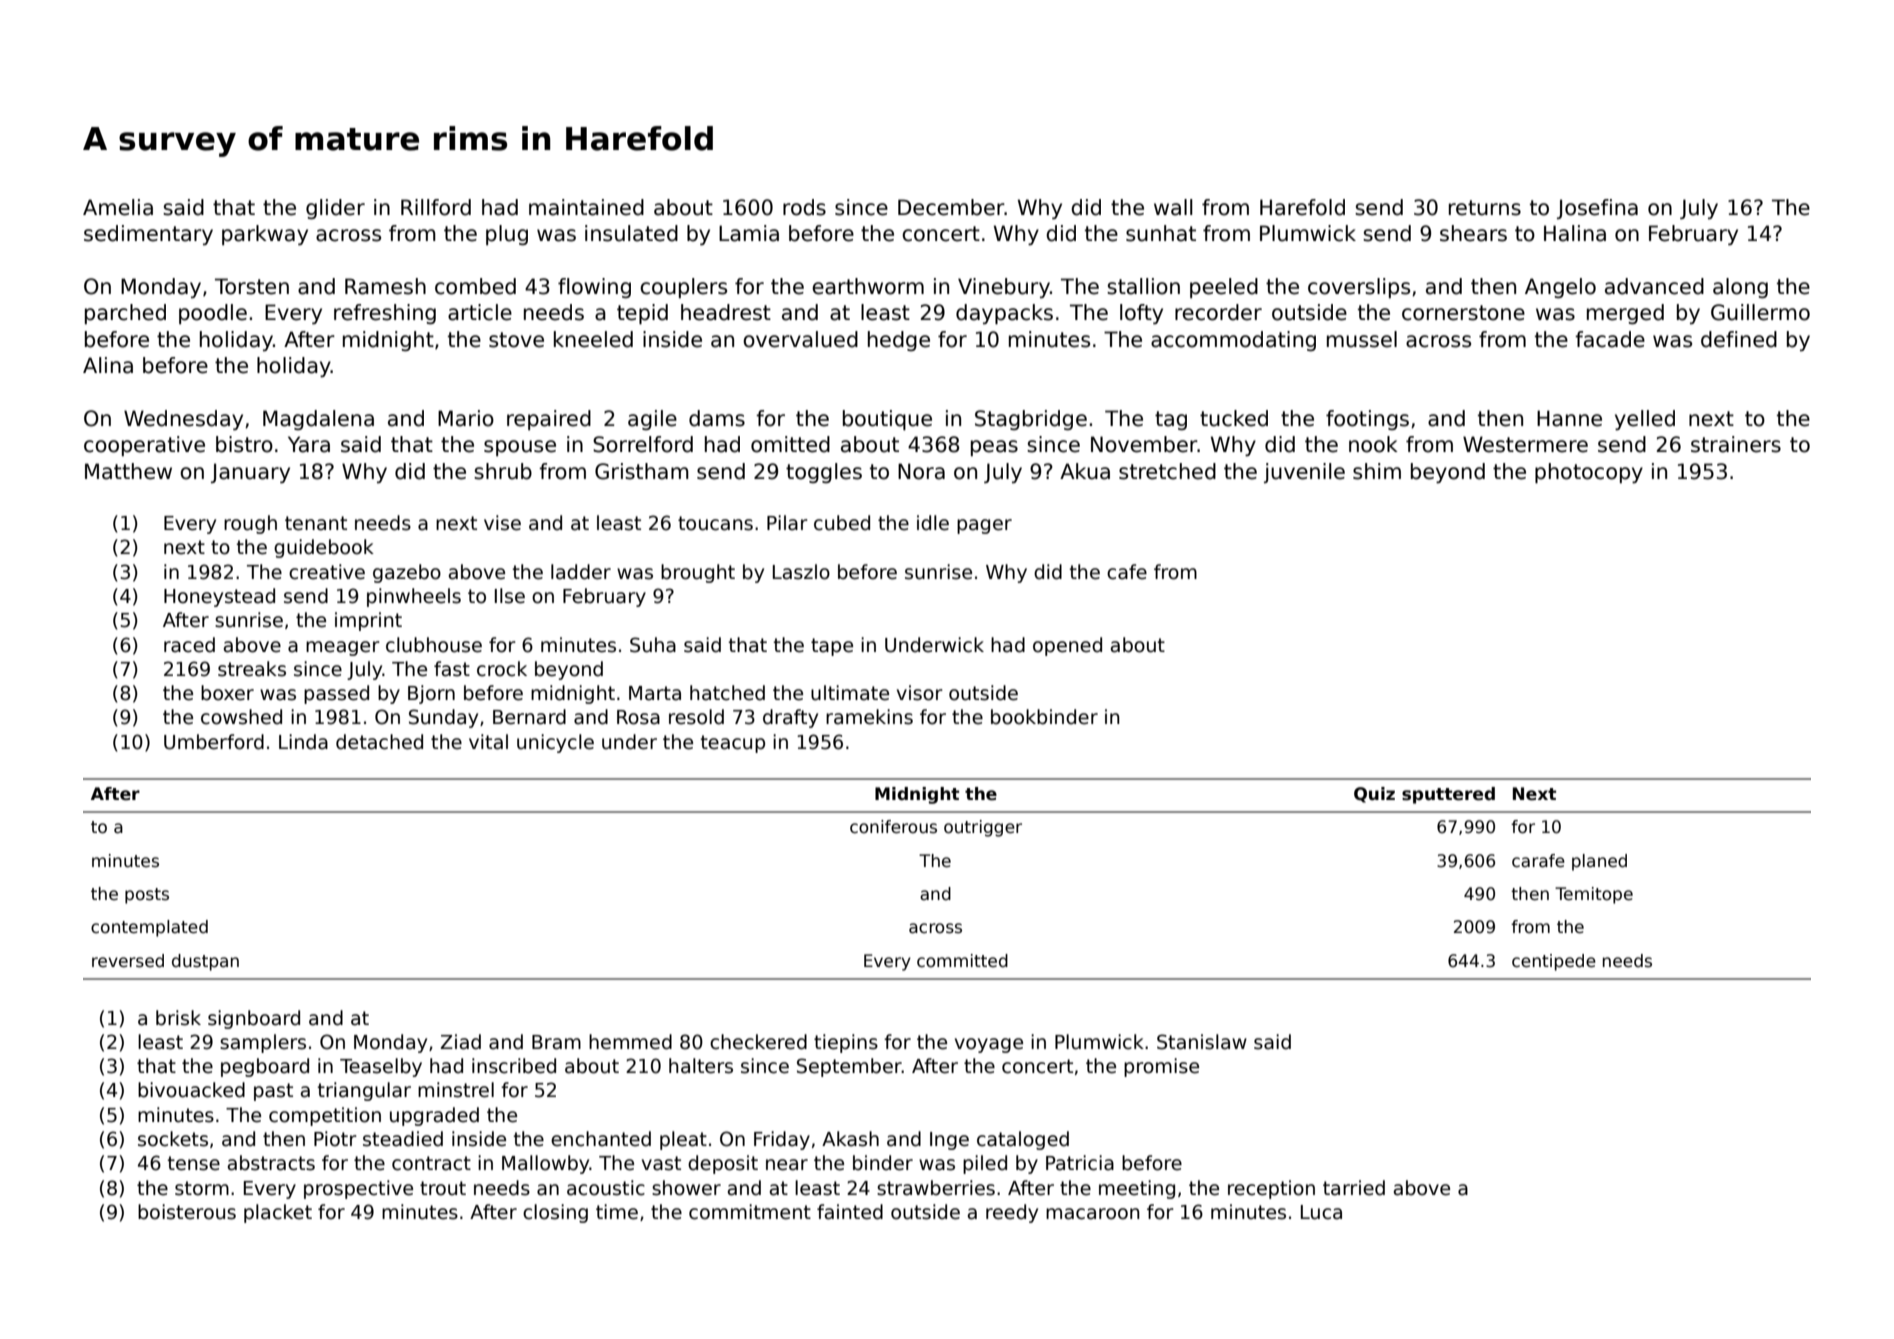 Image resolution: width=1894 pixels, height=1339 pixels. I want to click on Josefina, so click(1597, 209).
